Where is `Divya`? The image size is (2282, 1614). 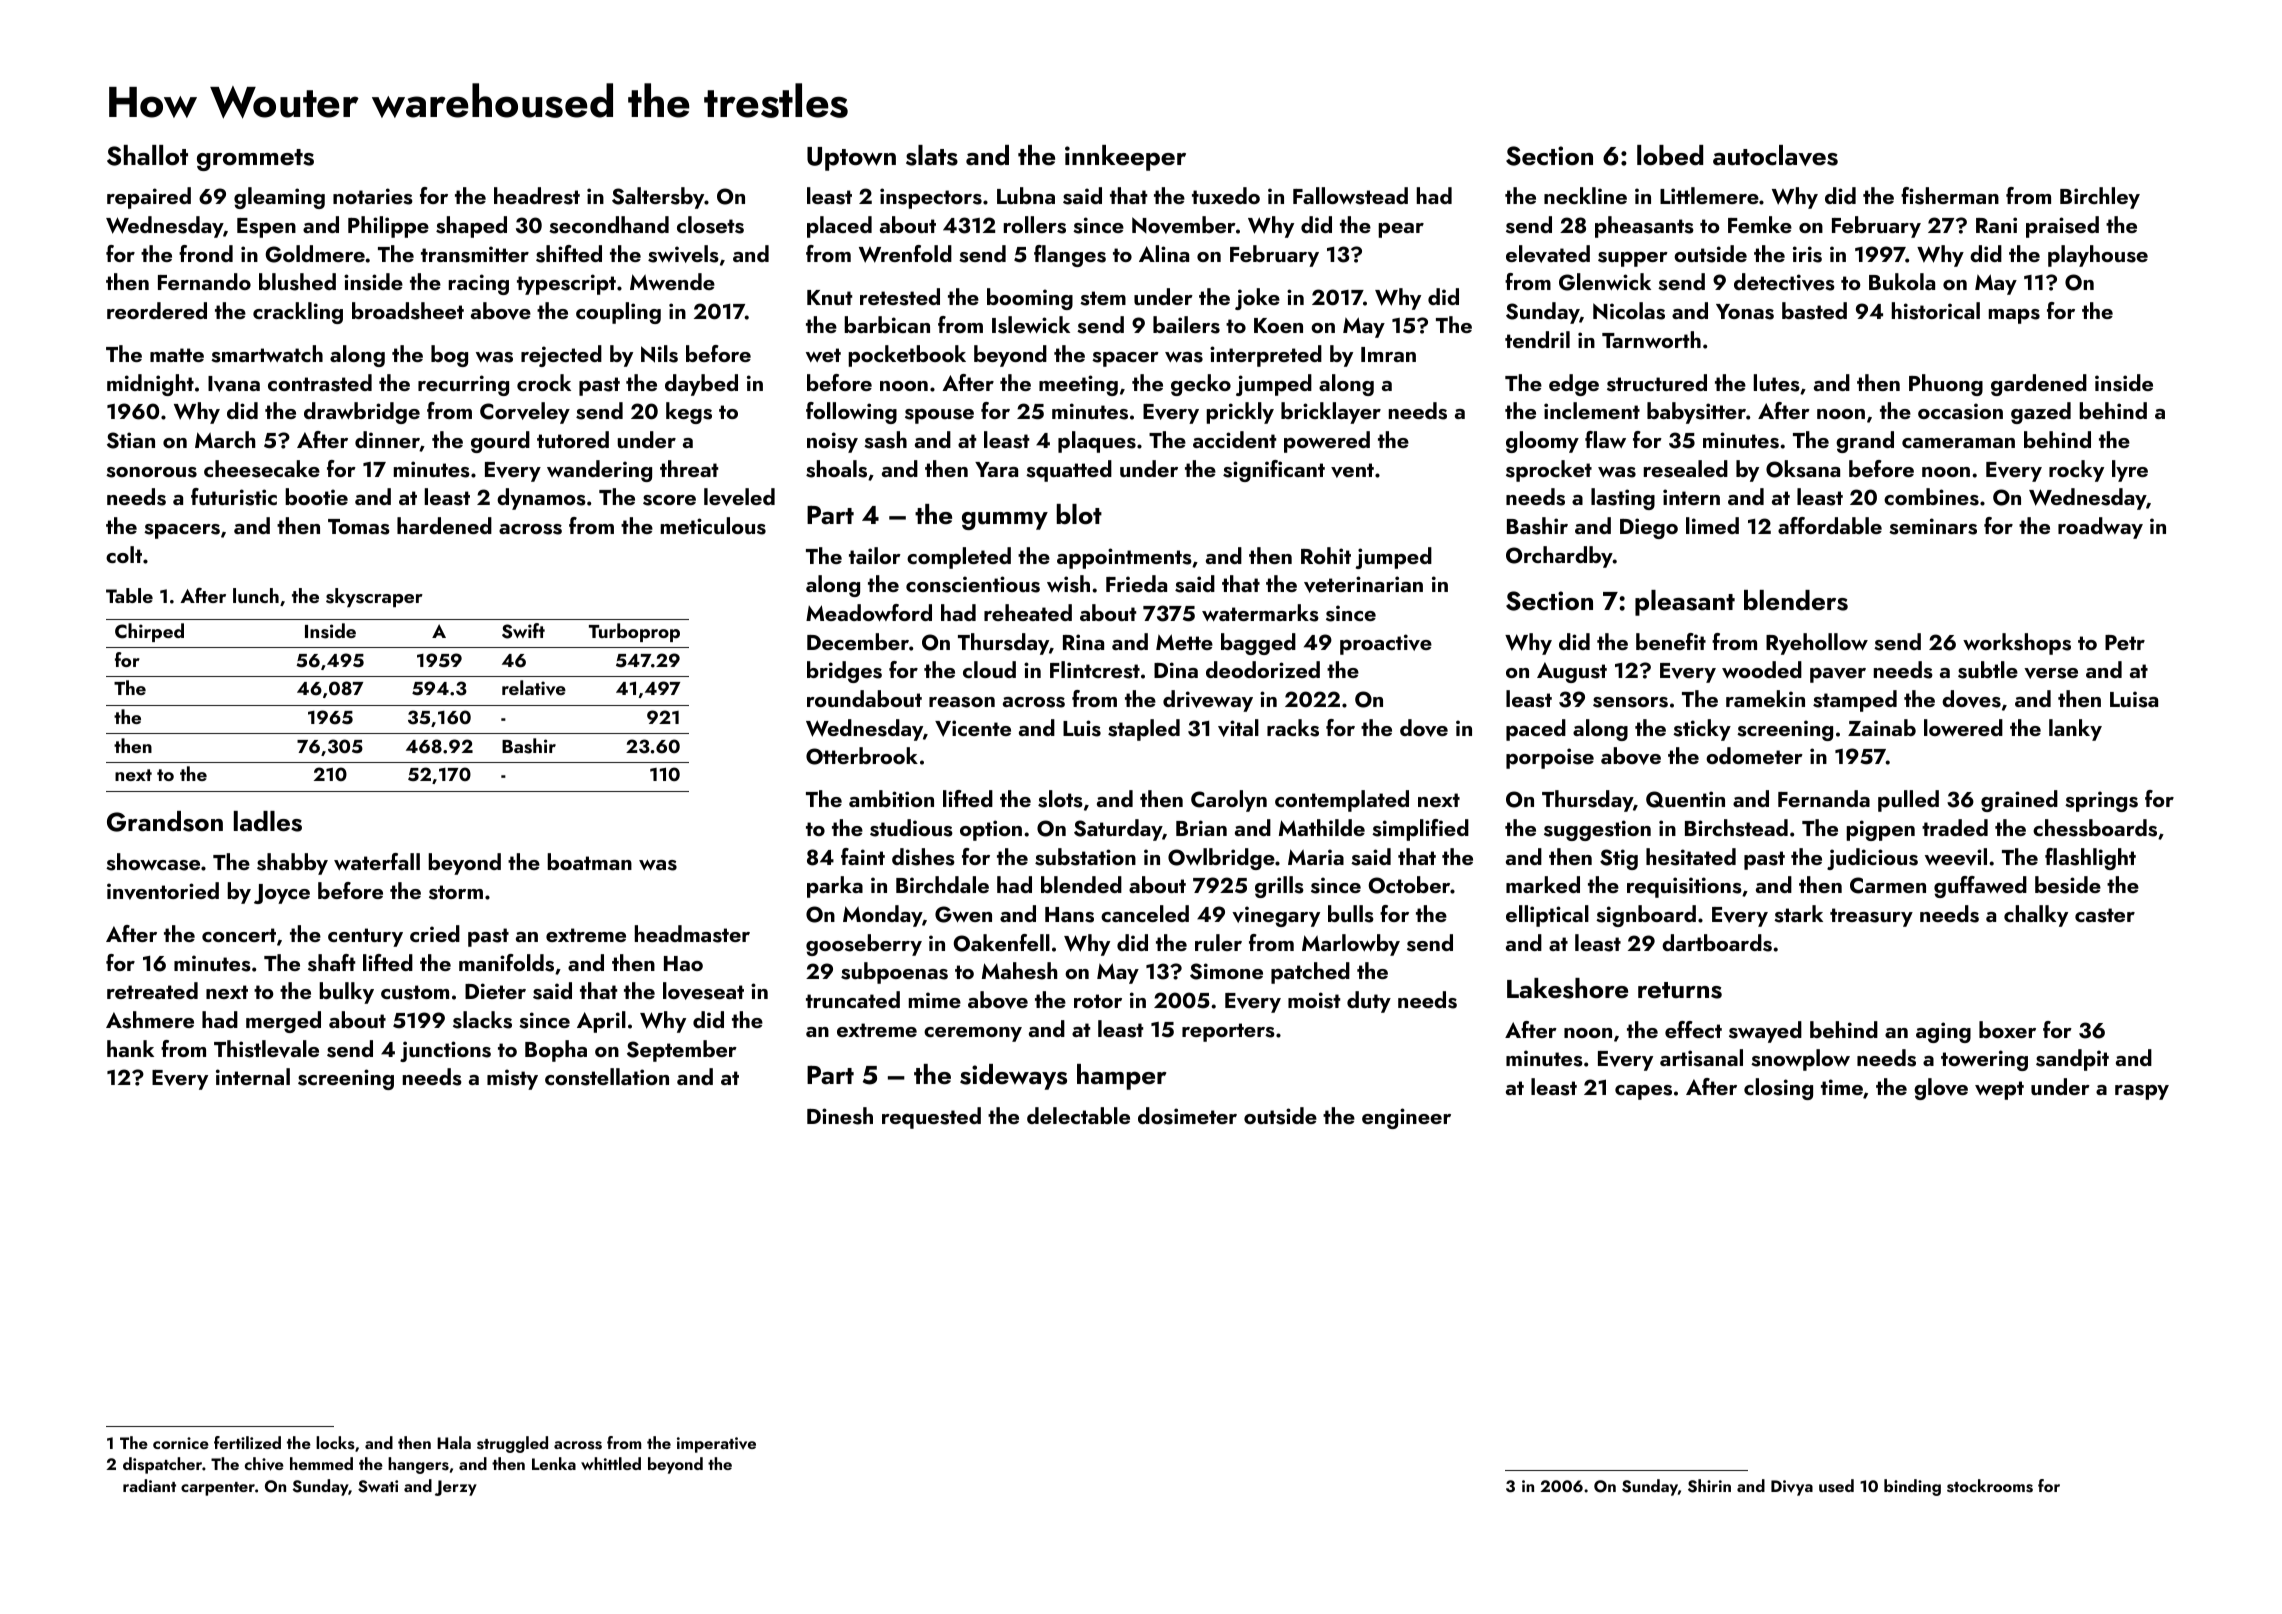
Divya is located at coordinates (1792, 1488).
